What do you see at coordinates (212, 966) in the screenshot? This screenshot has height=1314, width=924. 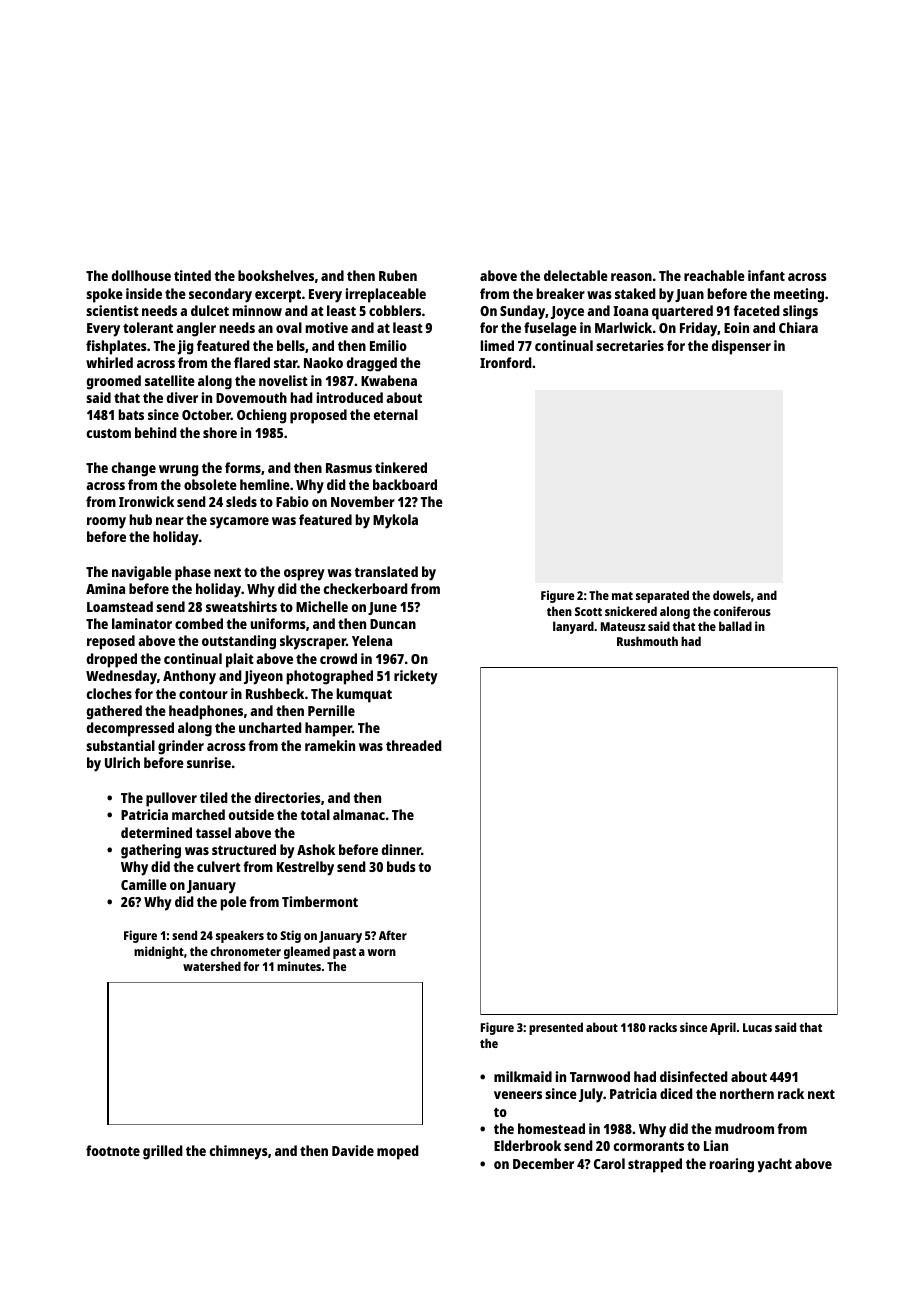 I see `watershed` at bounding box center [212, 966].
